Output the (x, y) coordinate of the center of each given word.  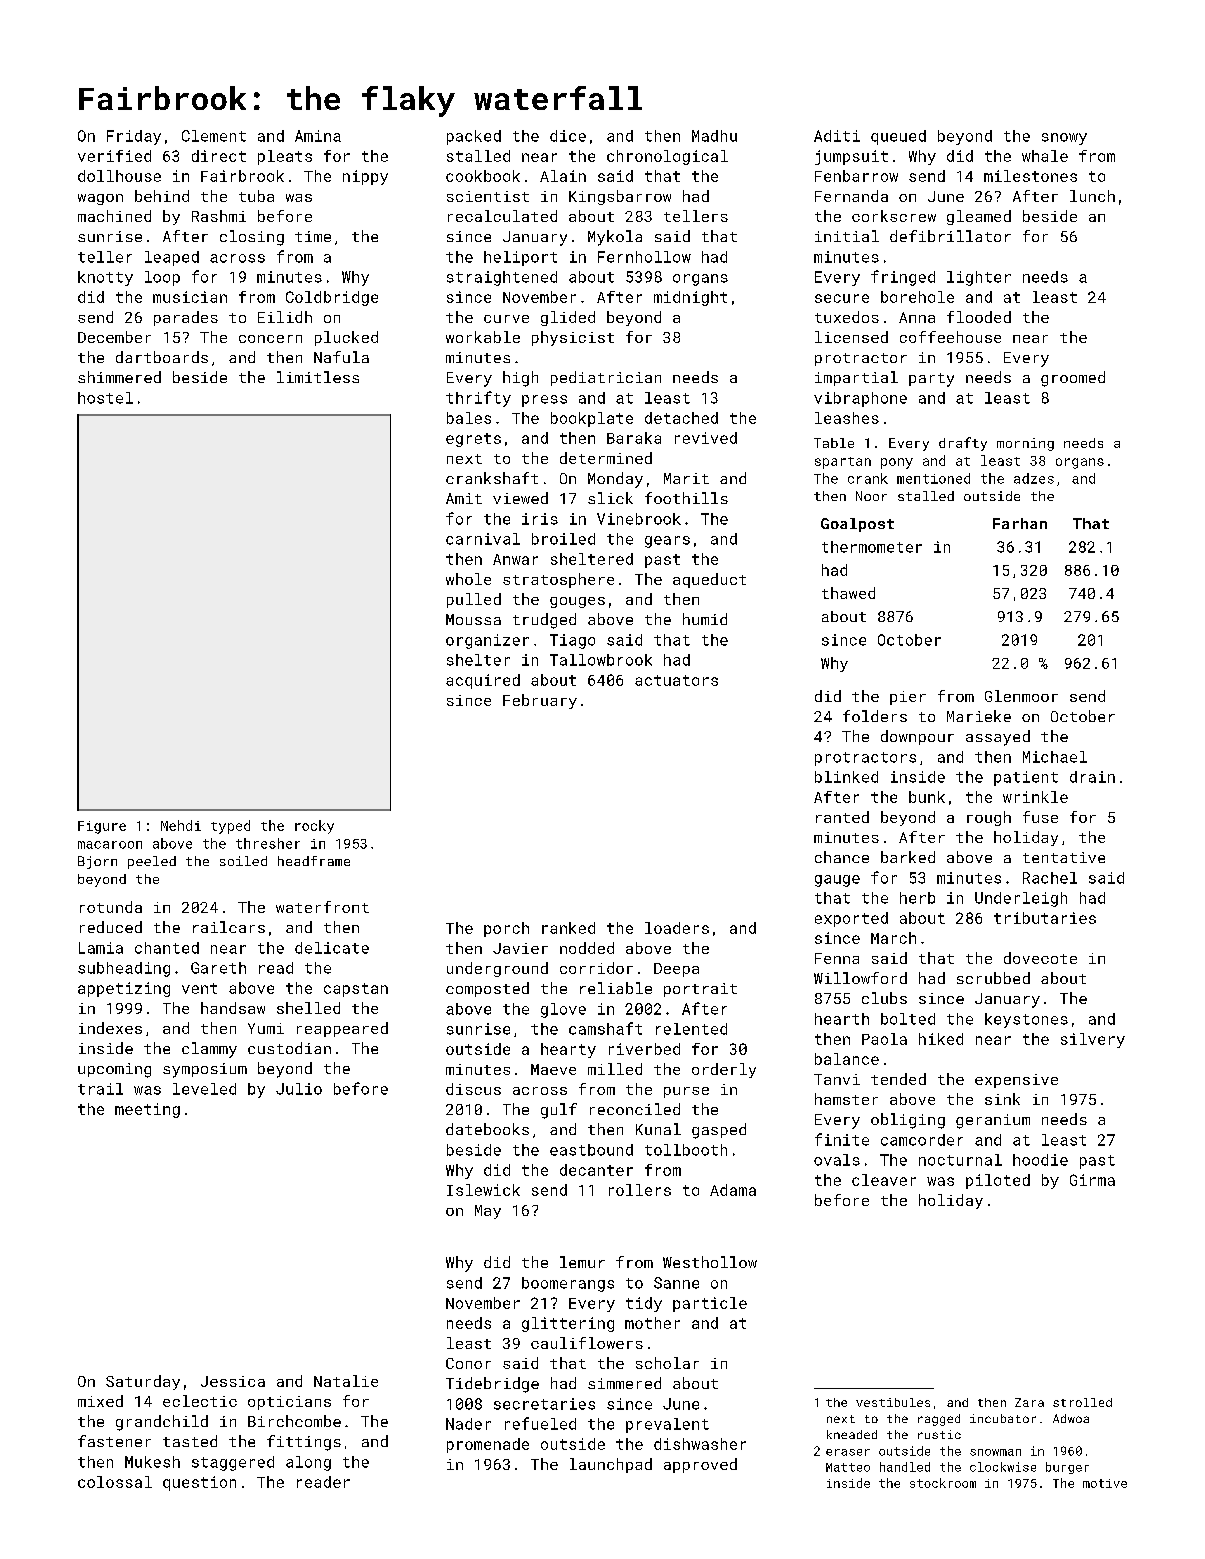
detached (681, 418)
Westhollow (710, 1262)
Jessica (233, 1381)
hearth (842, 1019)
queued (898, 137)
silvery (1093, 1040)
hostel (105, 398)
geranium (993, 1121)
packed (474, 137)
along (308, 1463)
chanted (167, 948)
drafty (963, 444)
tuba (256, 196)
